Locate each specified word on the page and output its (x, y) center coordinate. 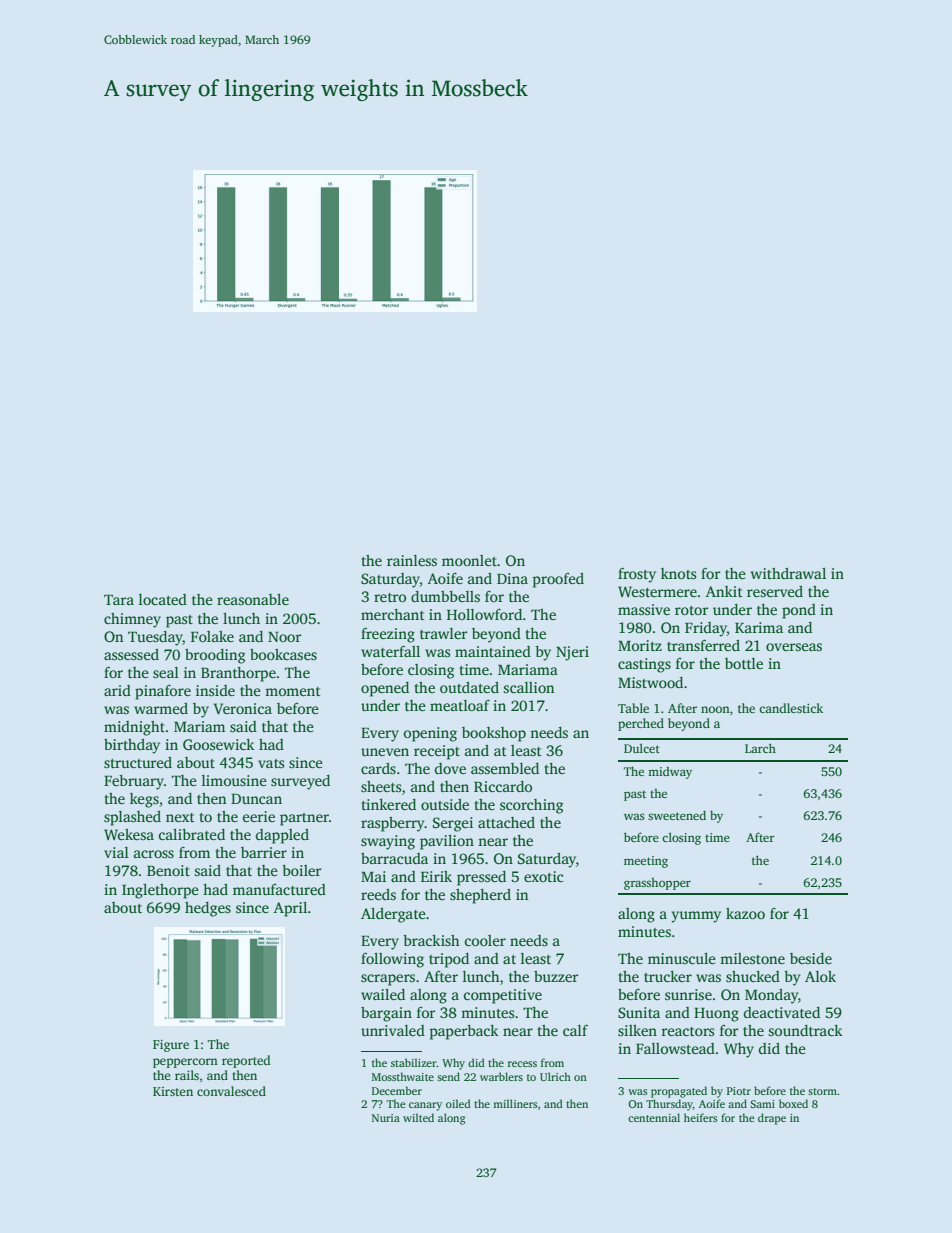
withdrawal (788, 573)
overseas (794, 647)
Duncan (256, 799)
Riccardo (503, 786)
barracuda (394, 858)
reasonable (253, 599)
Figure (171, 1045)
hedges (208, 909)
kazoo (745, 913)
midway (670, 773)
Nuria (386, 1118)
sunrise (688, 994)
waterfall (390, 651)
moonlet (469, 560)
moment (293, 691)
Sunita (639, 1012)
